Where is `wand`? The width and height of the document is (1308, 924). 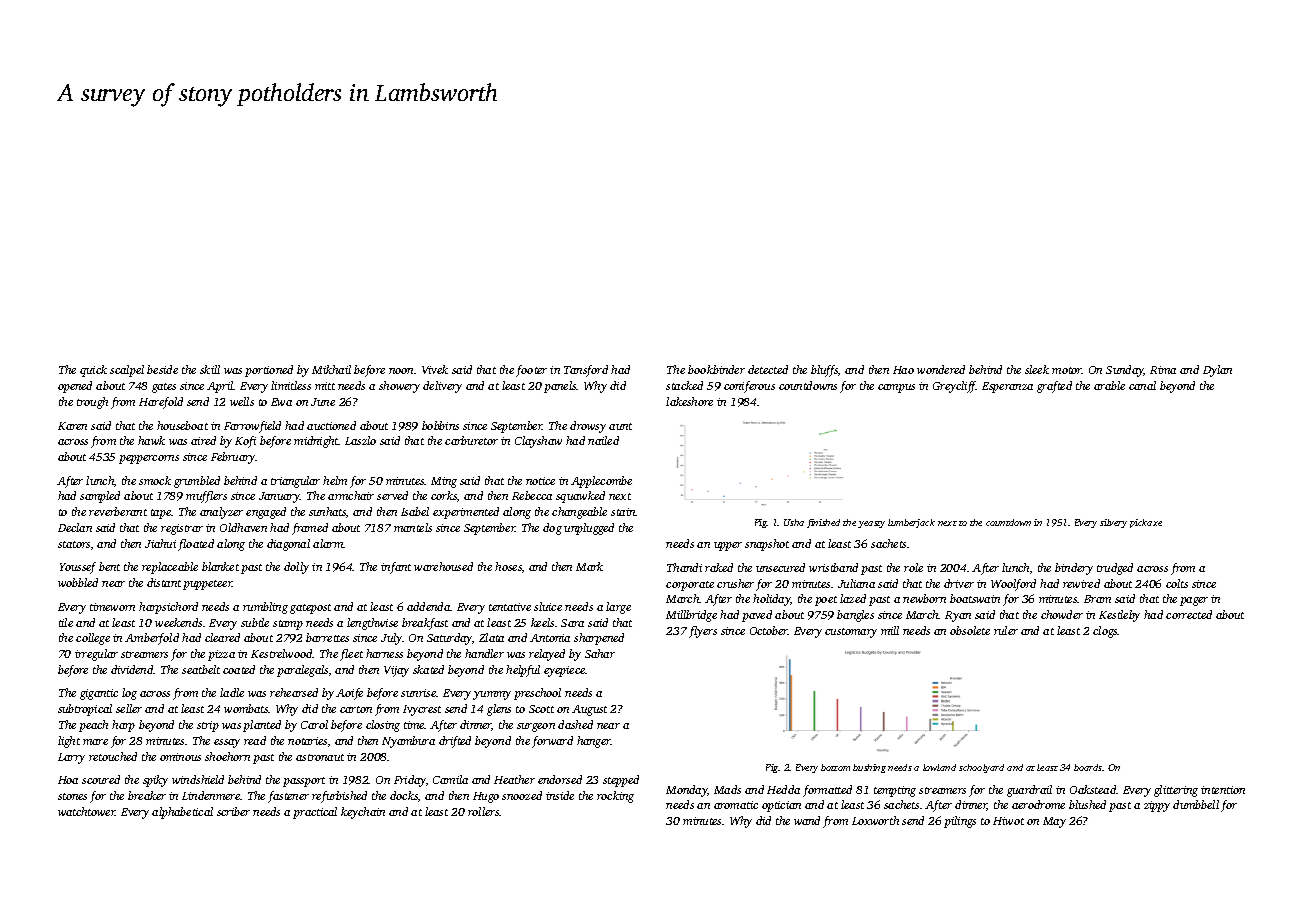
wand is located at coordinates (807, 820).
